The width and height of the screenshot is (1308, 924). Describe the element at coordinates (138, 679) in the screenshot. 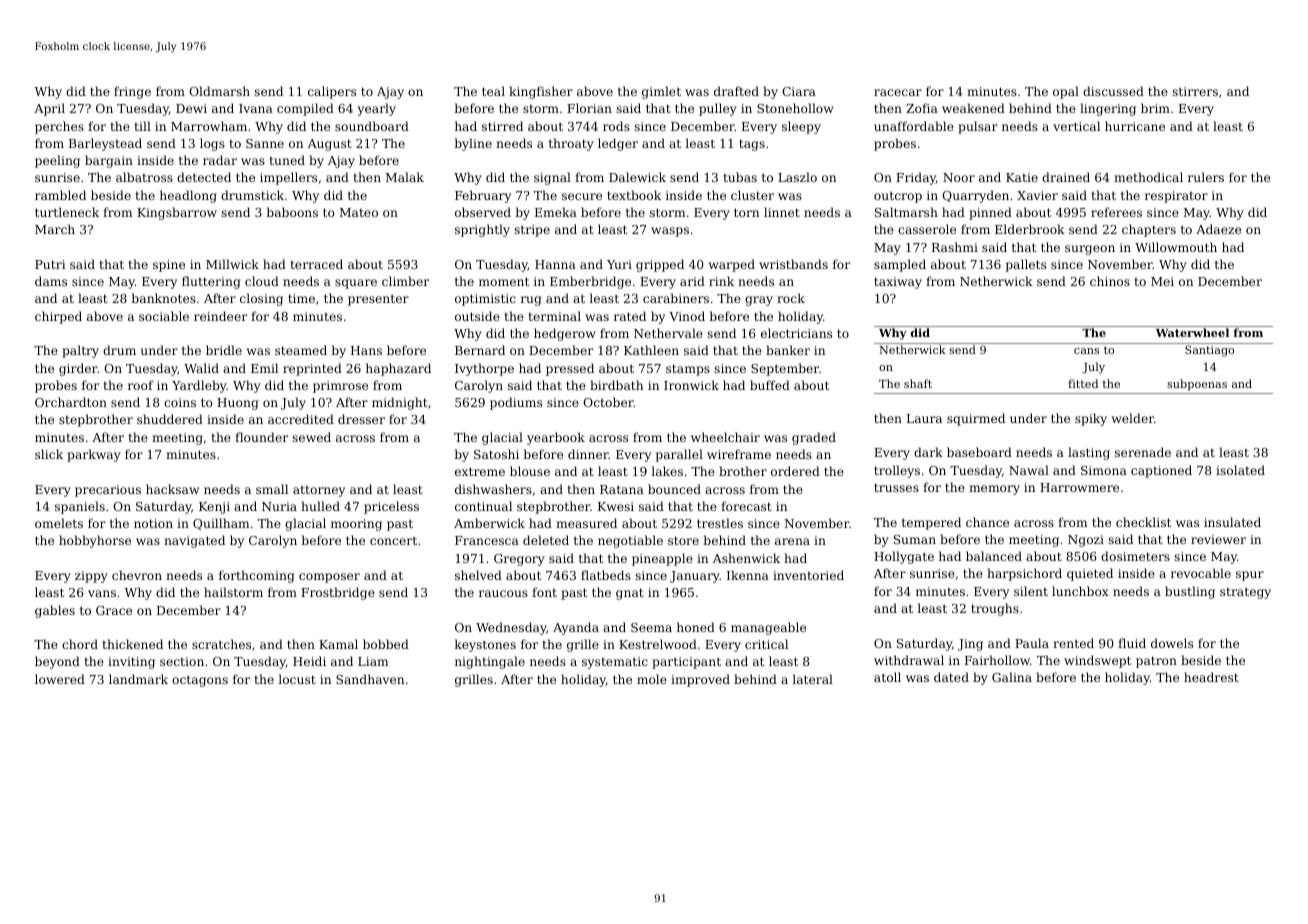

I see `landmark` at that location.
